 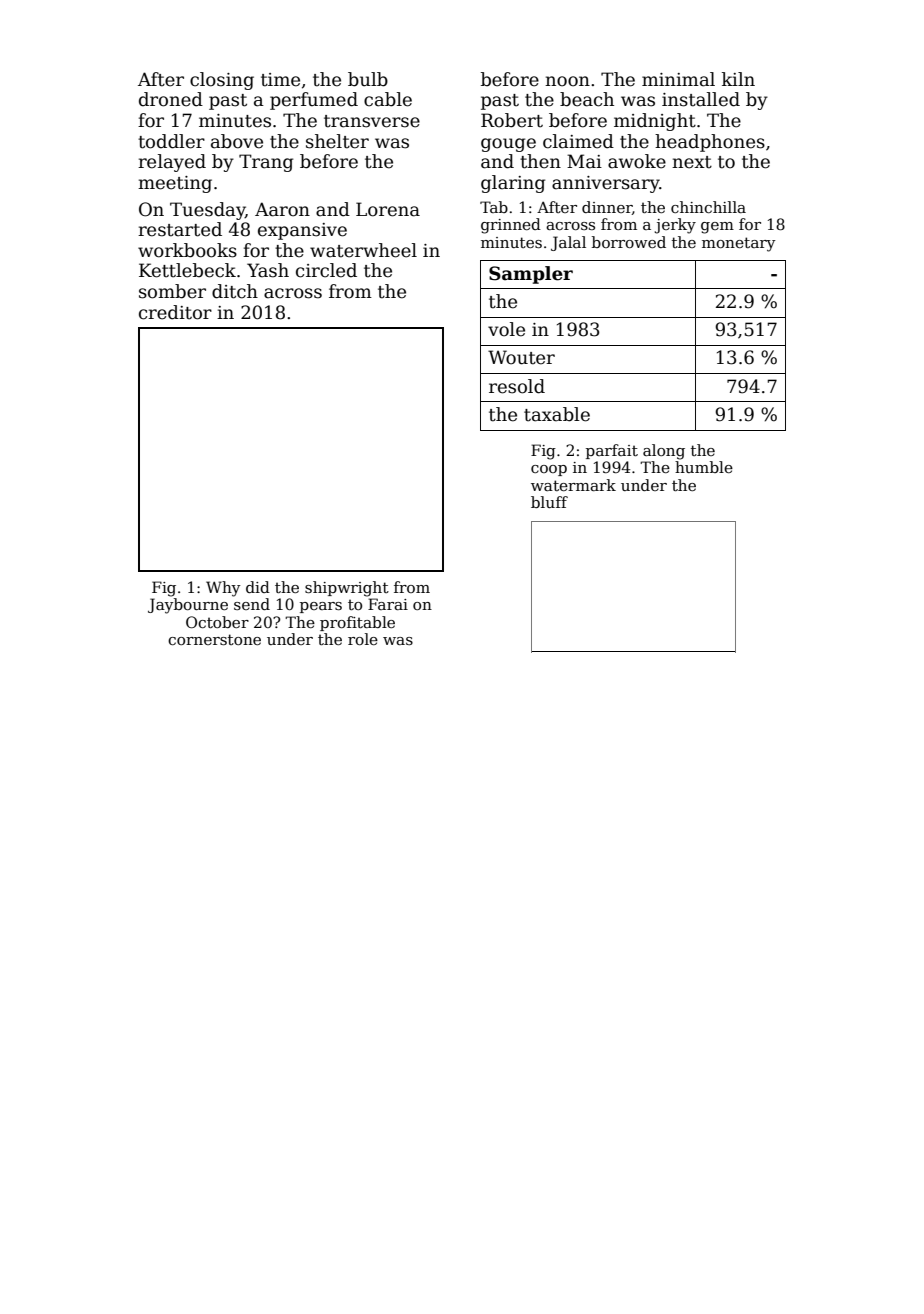 What do you see at coordinates (521, 357) in the page?
I see `Wouter` at bounding box center [521, 357].
